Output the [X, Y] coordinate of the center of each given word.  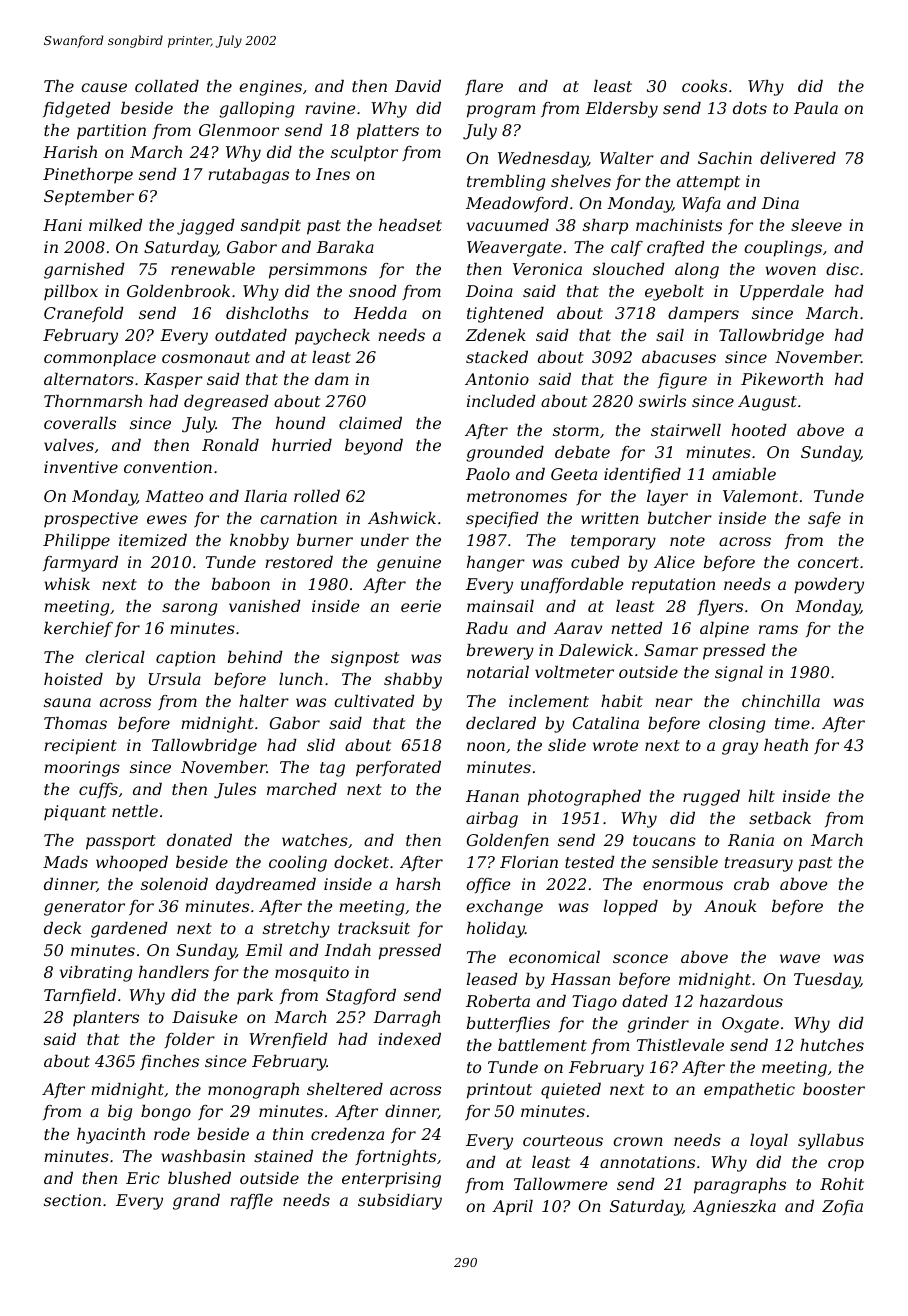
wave [800, 958]
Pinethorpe [88, 176]
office [488, 885]
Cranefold [84, 315]
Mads [65, 862]
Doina [489, 291]
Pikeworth [782, 379]
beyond [374, 447]
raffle [251, 1201]
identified [642, 475]
